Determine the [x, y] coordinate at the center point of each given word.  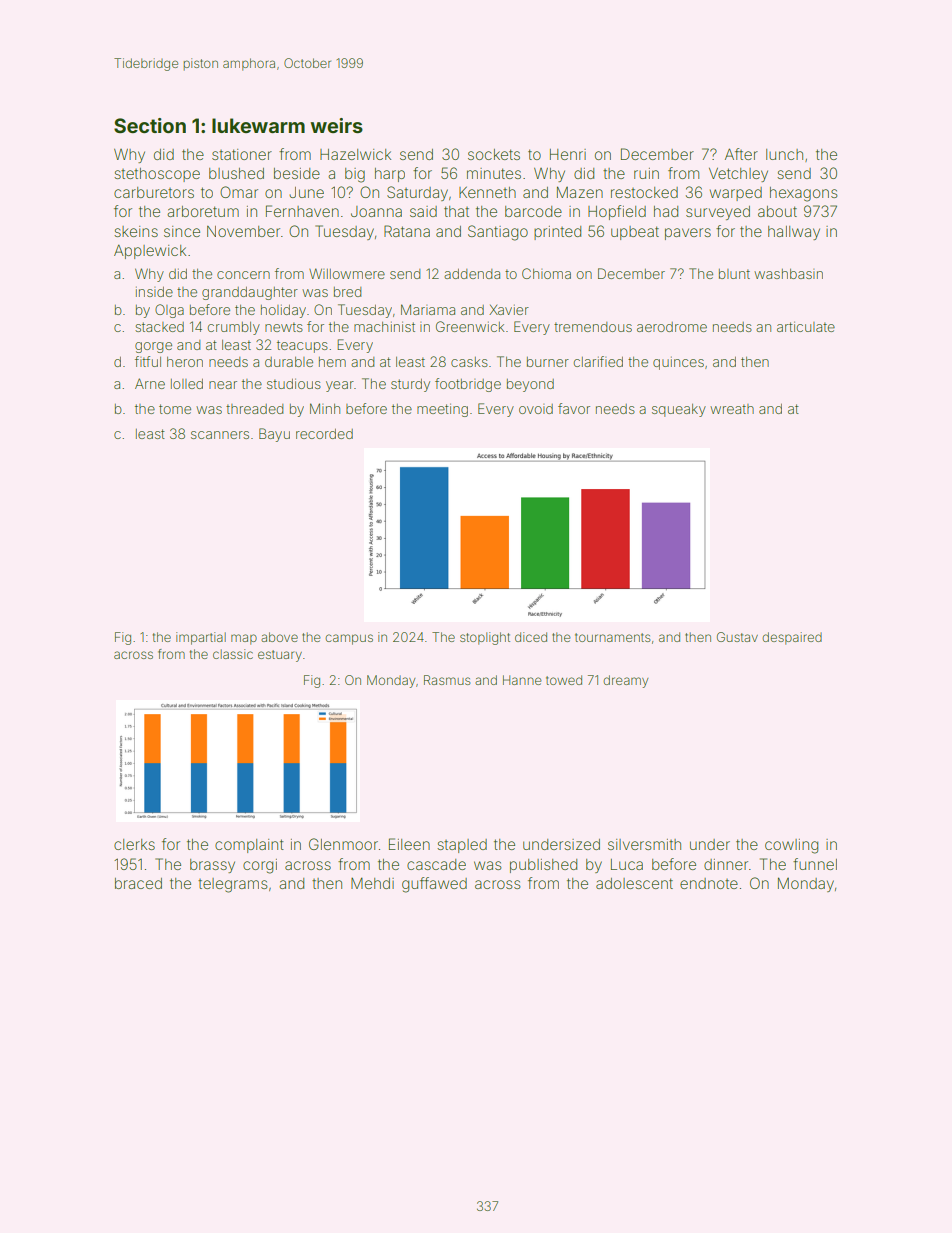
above [279, 637]
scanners [220, 435]
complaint [249, 846]
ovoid [536, 409]
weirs [336, 125]
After [741, 154]
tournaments [613, 637]
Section [150, 125]
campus [349, 639]
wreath [732, 409]
